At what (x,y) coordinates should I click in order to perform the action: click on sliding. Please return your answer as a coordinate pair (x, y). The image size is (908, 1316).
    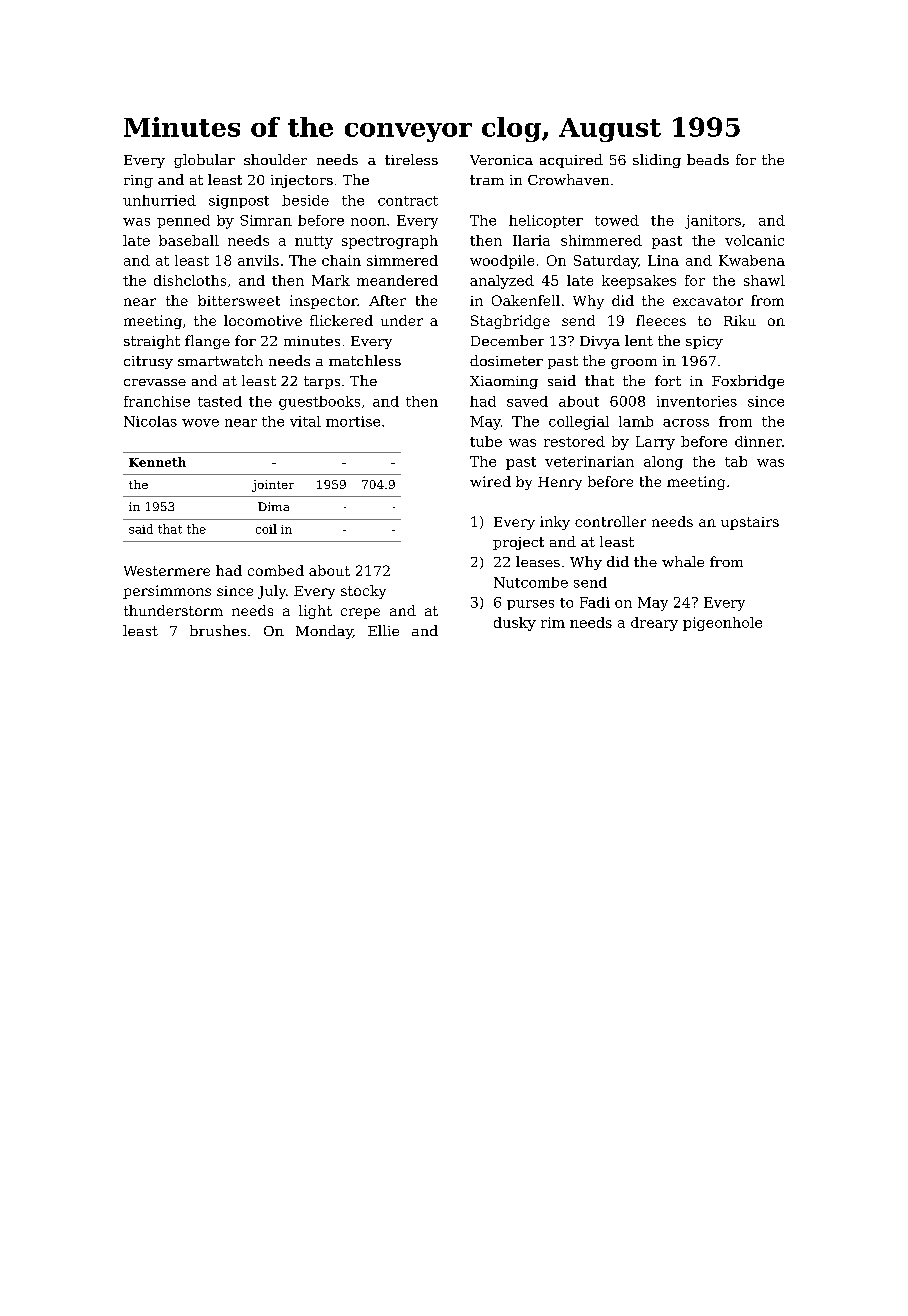
    Looking at the image, I should click on (657, 161).
